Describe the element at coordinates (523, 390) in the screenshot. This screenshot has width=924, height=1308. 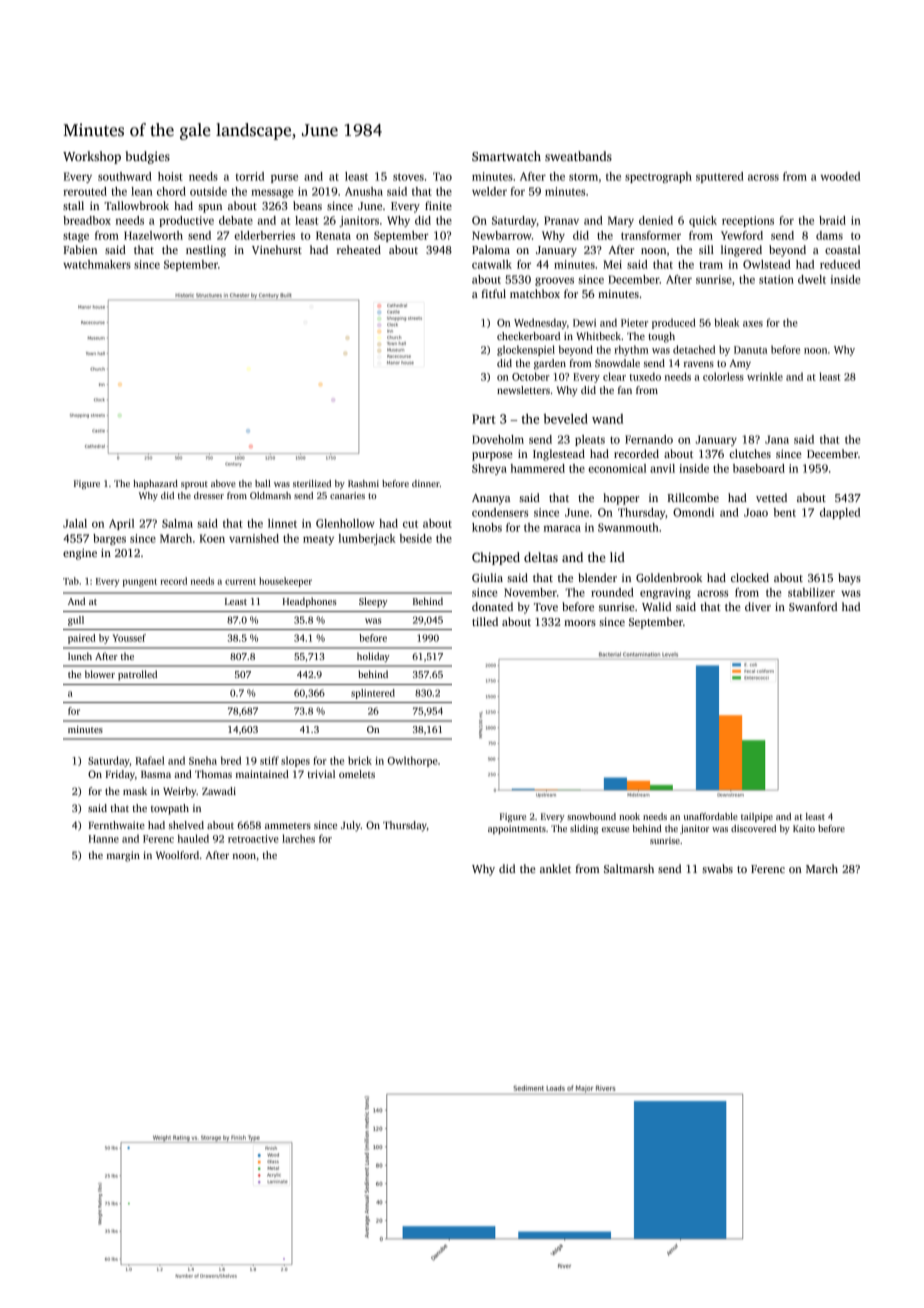
I see `newsletters` at that location.
